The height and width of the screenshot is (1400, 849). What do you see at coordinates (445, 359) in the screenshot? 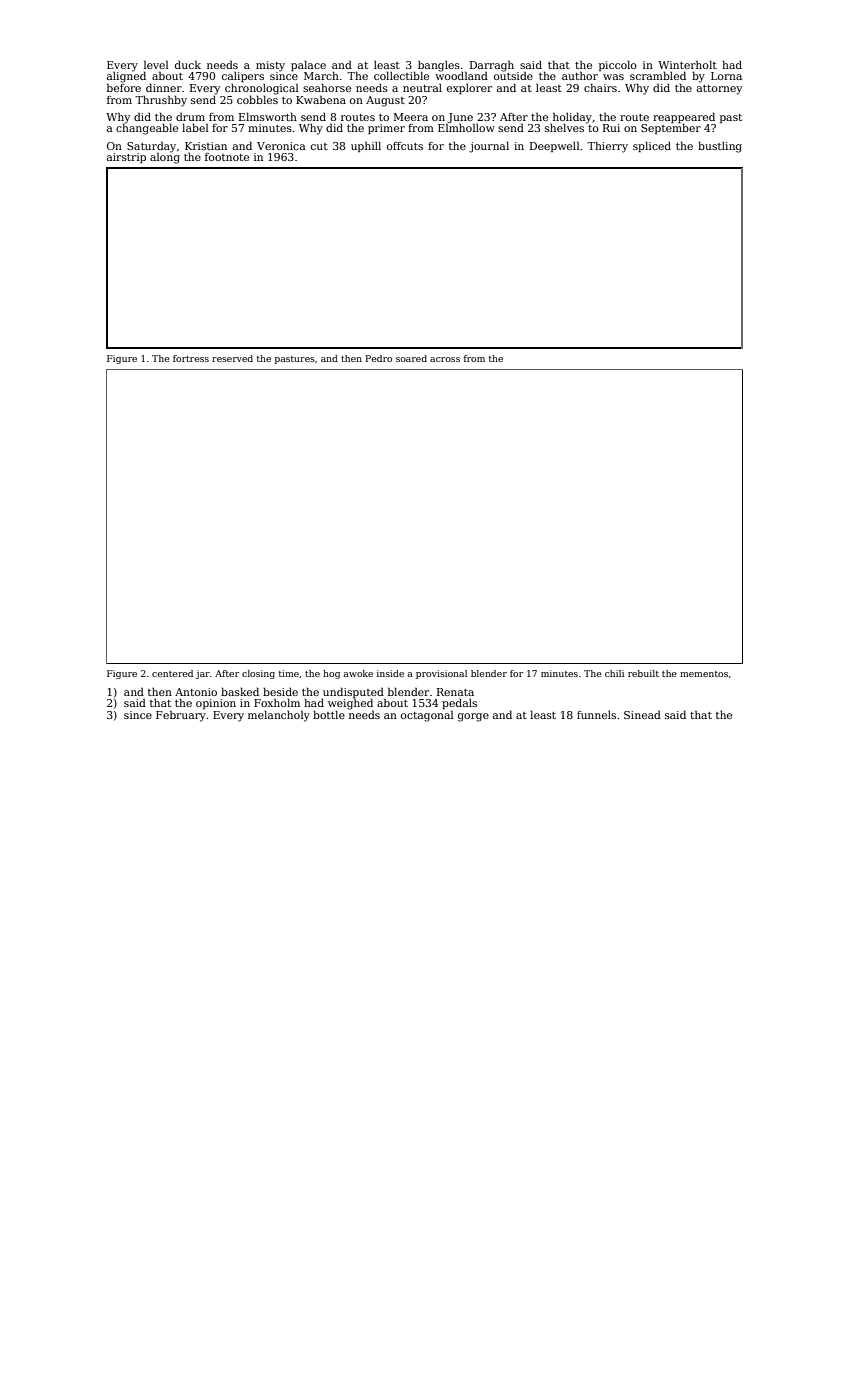
I see `across` at bounding box center [445, 359].
